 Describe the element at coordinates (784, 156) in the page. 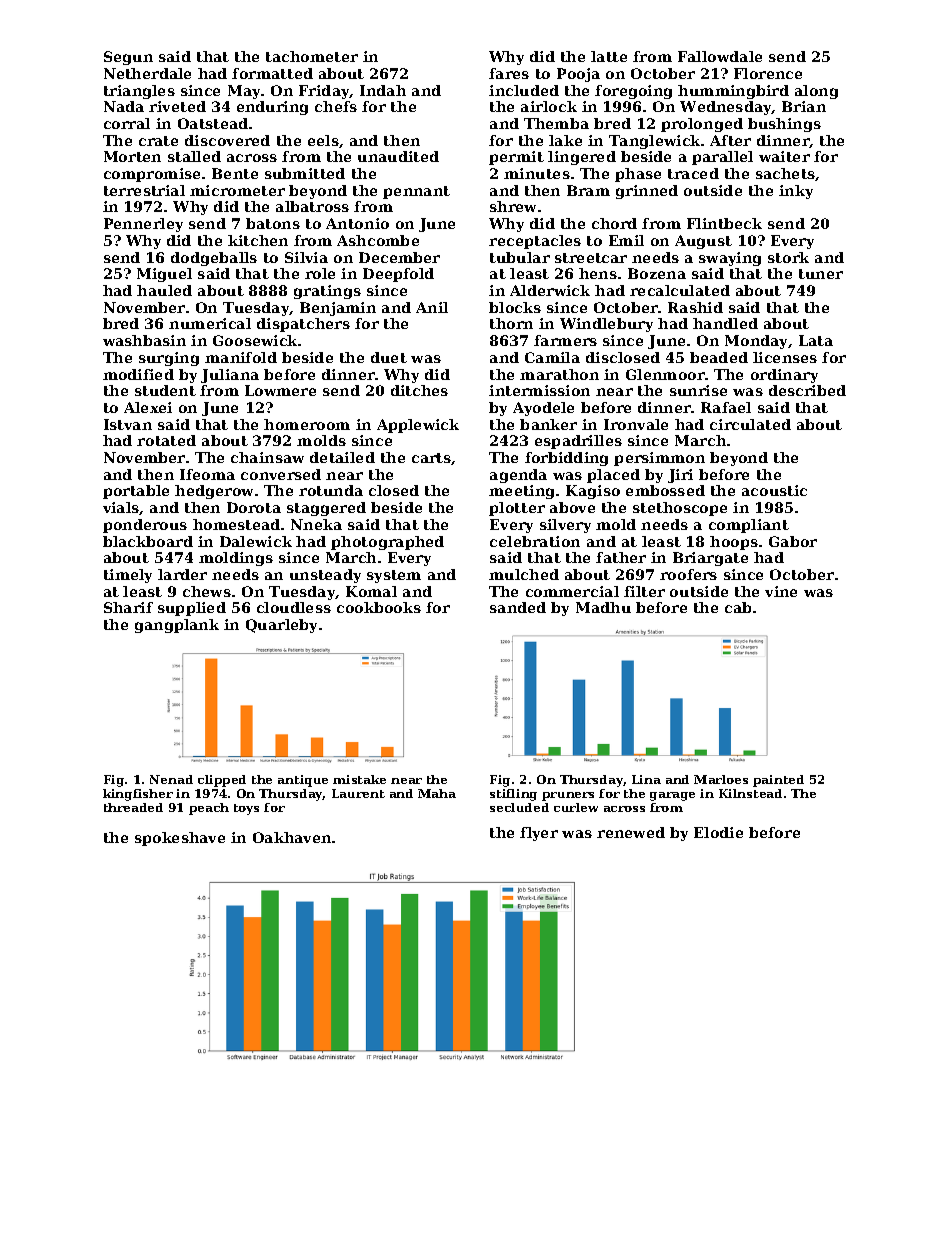

I see `waiter` at that location.
